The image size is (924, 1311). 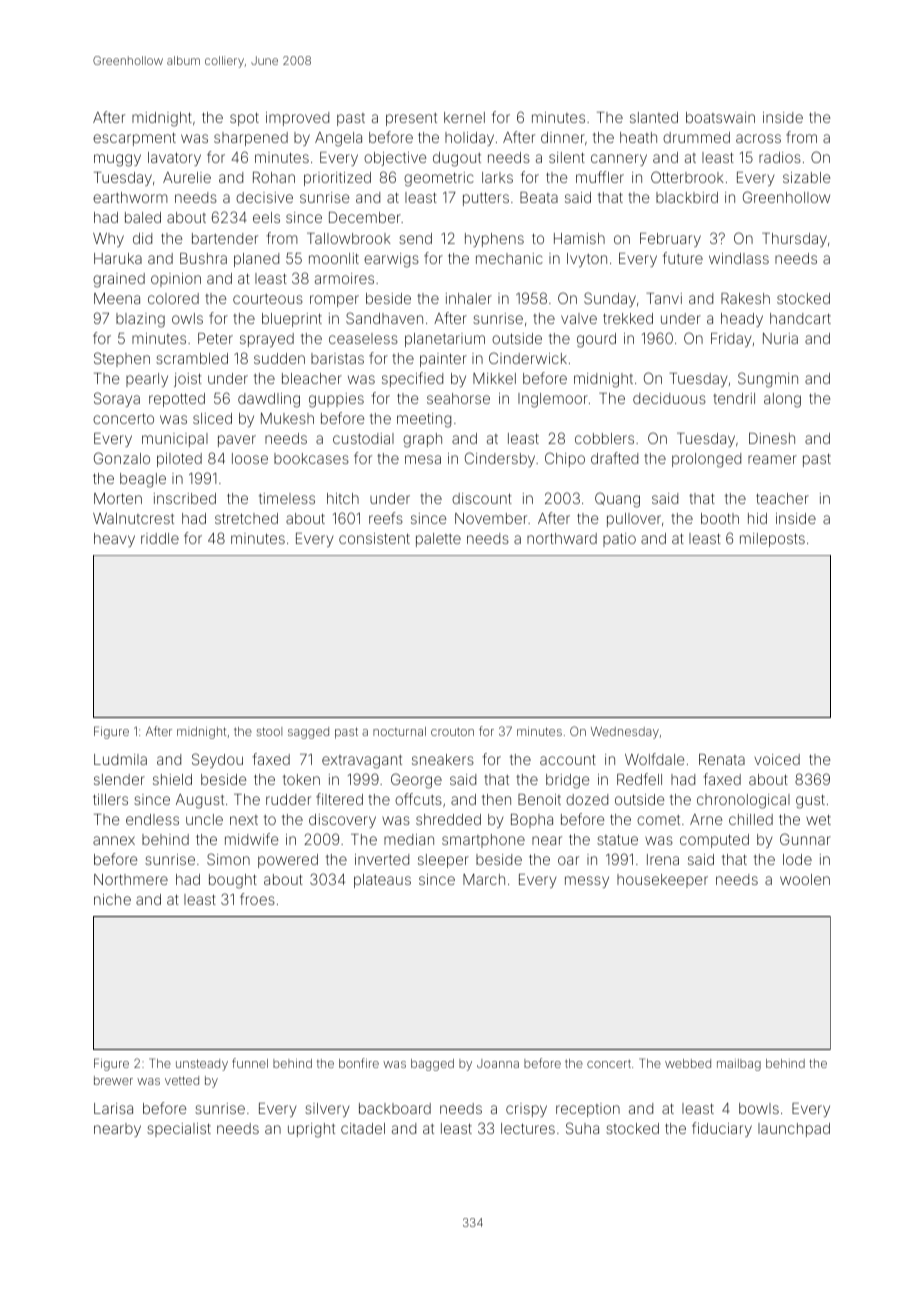 What do you see at coordinates (147, 380) in the document?
I see `pearly` at bounding box center [147, 380].
